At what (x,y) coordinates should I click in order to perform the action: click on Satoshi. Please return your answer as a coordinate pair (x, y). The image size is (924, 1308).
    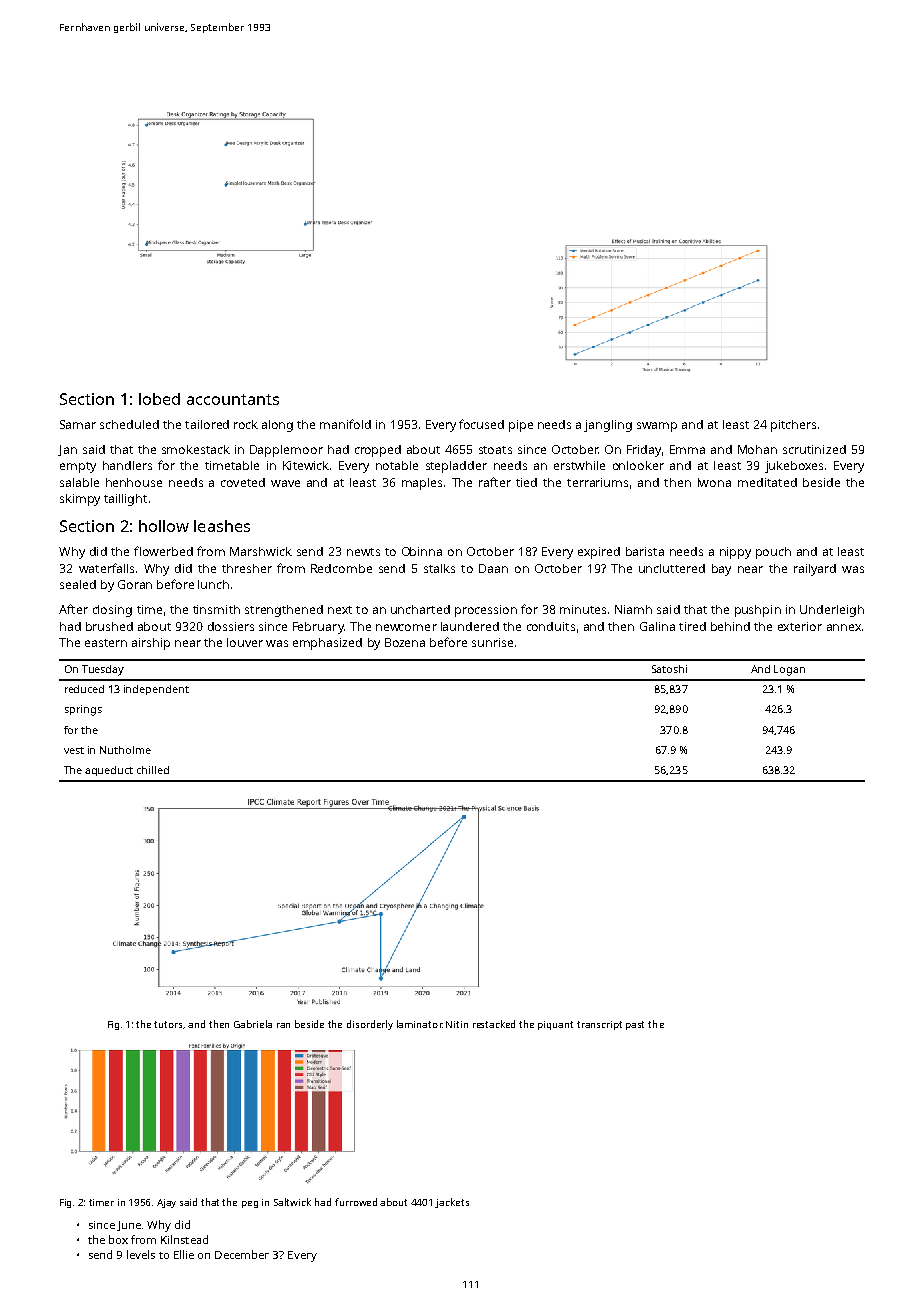
    Looking at the image, I should click on (669, 669).
